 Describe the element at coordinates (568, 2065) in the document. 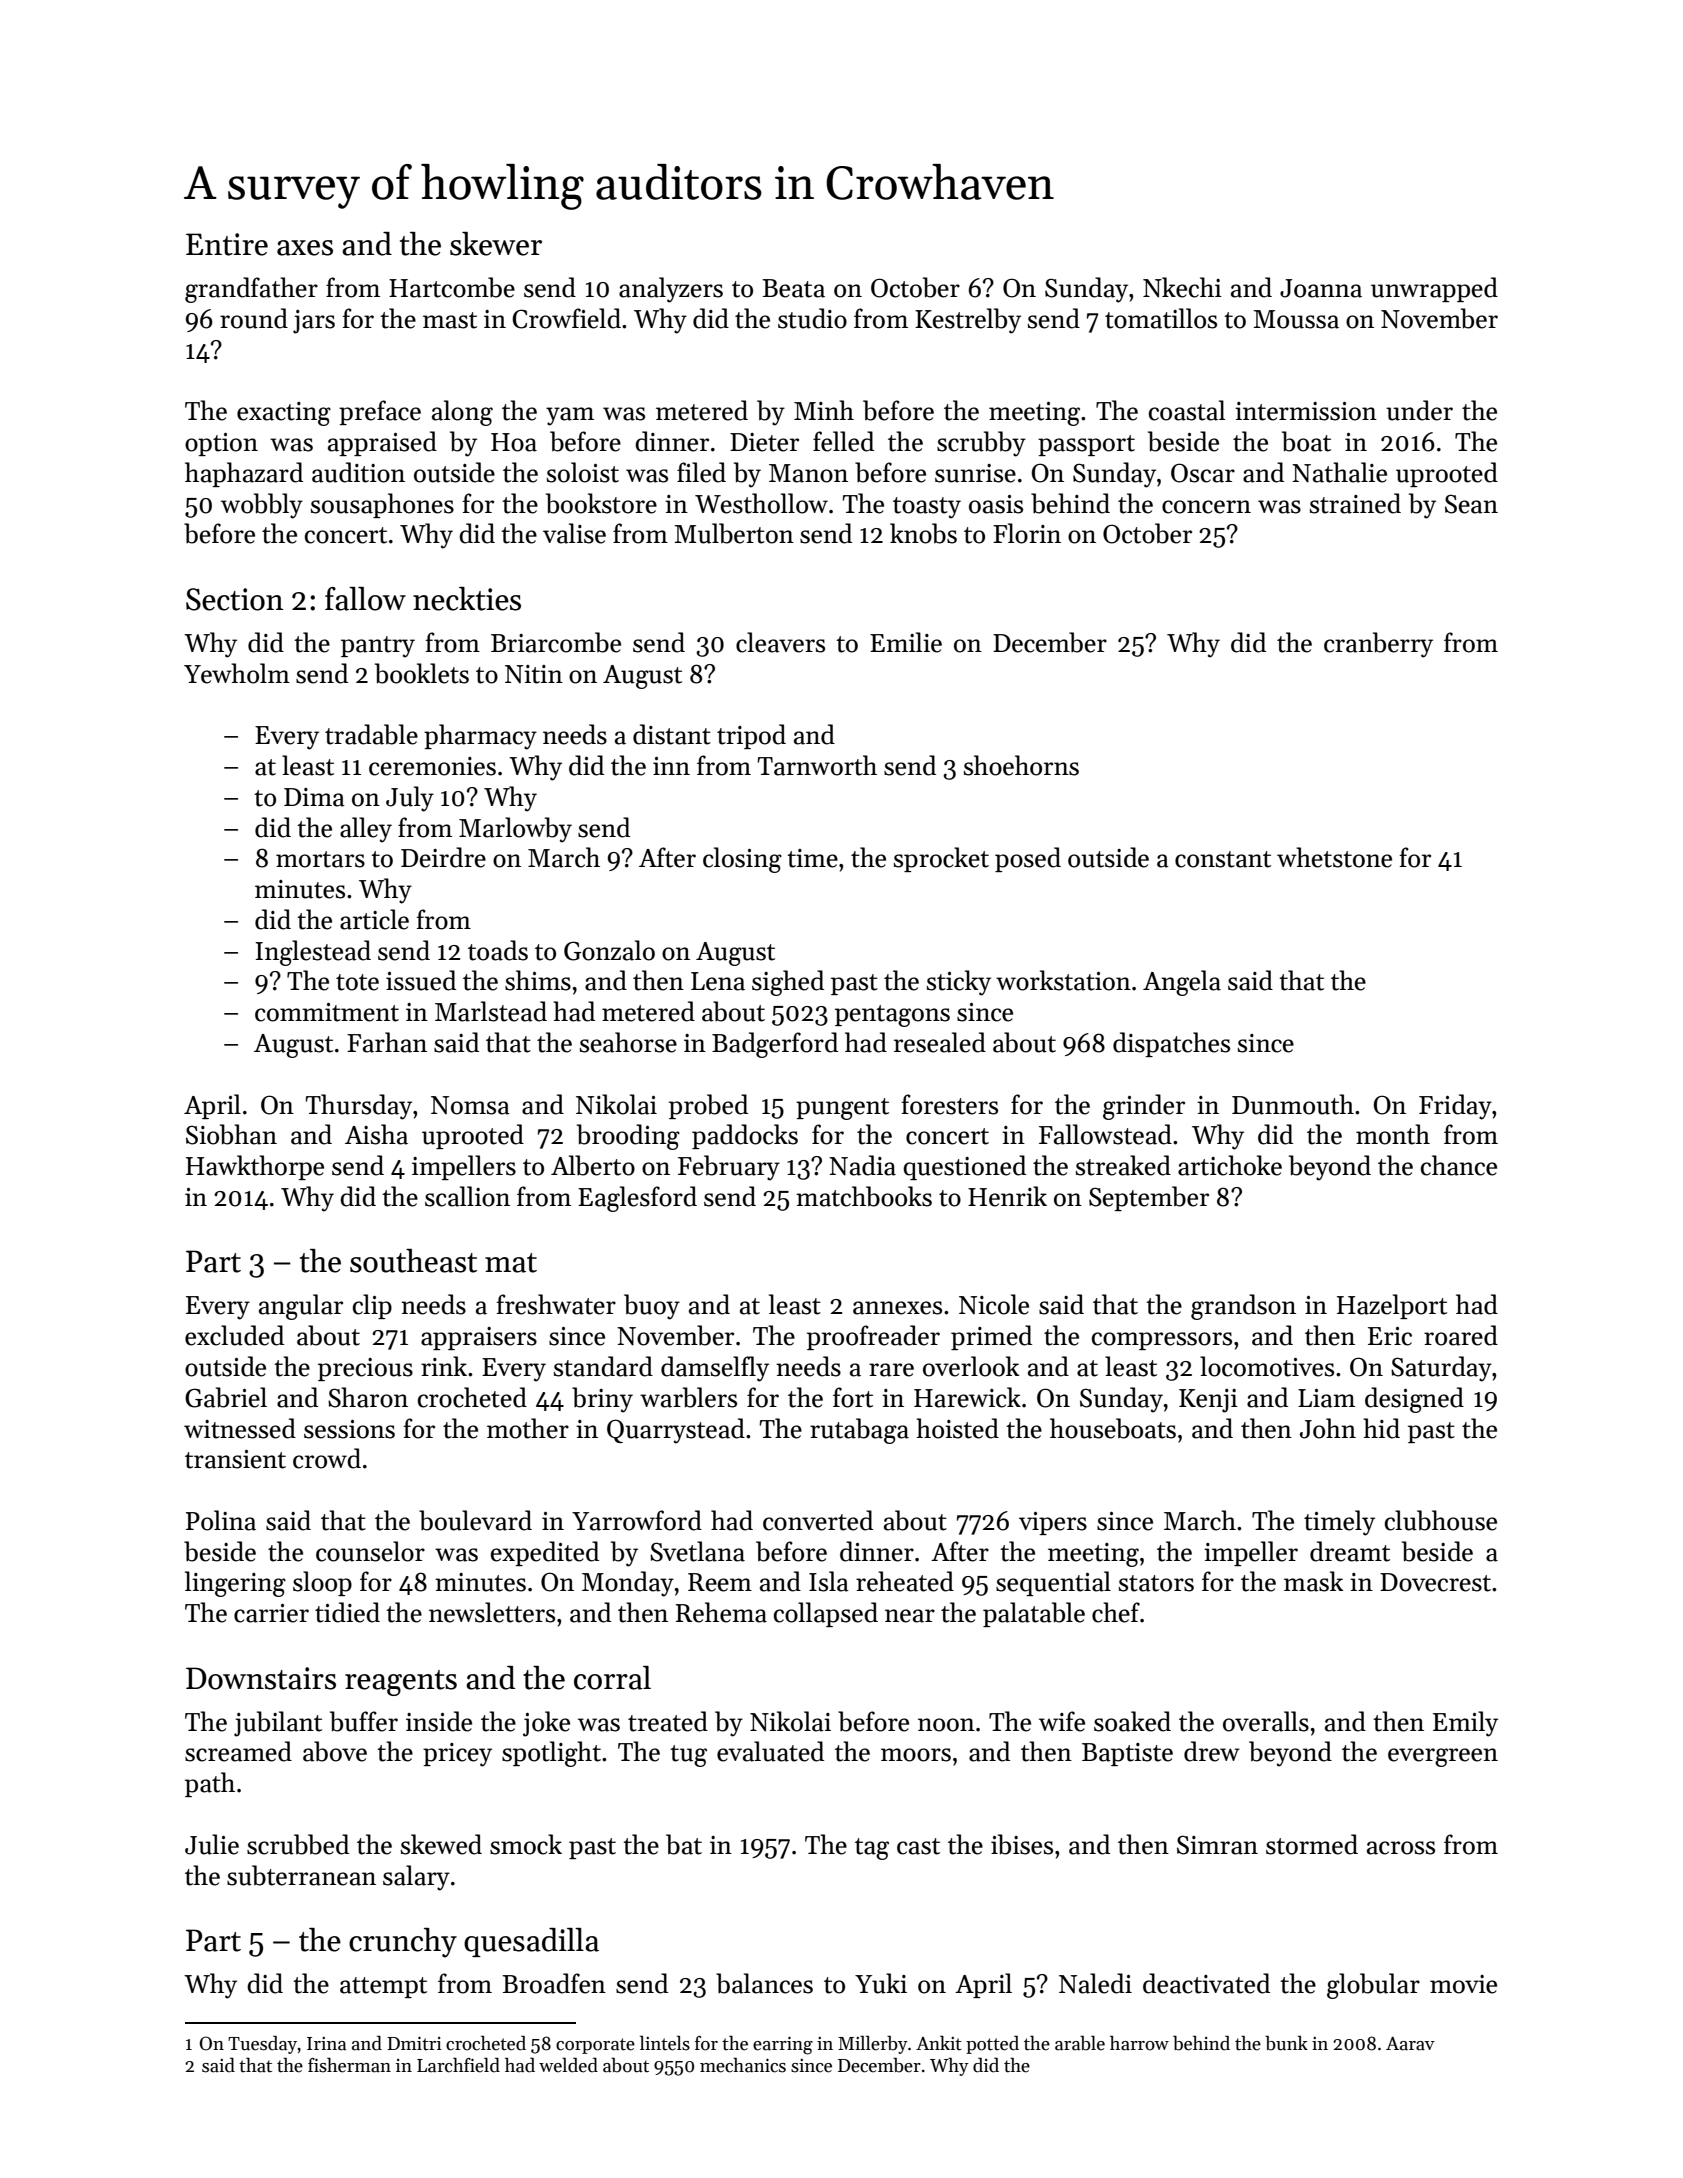

I see `welded` at that location.
